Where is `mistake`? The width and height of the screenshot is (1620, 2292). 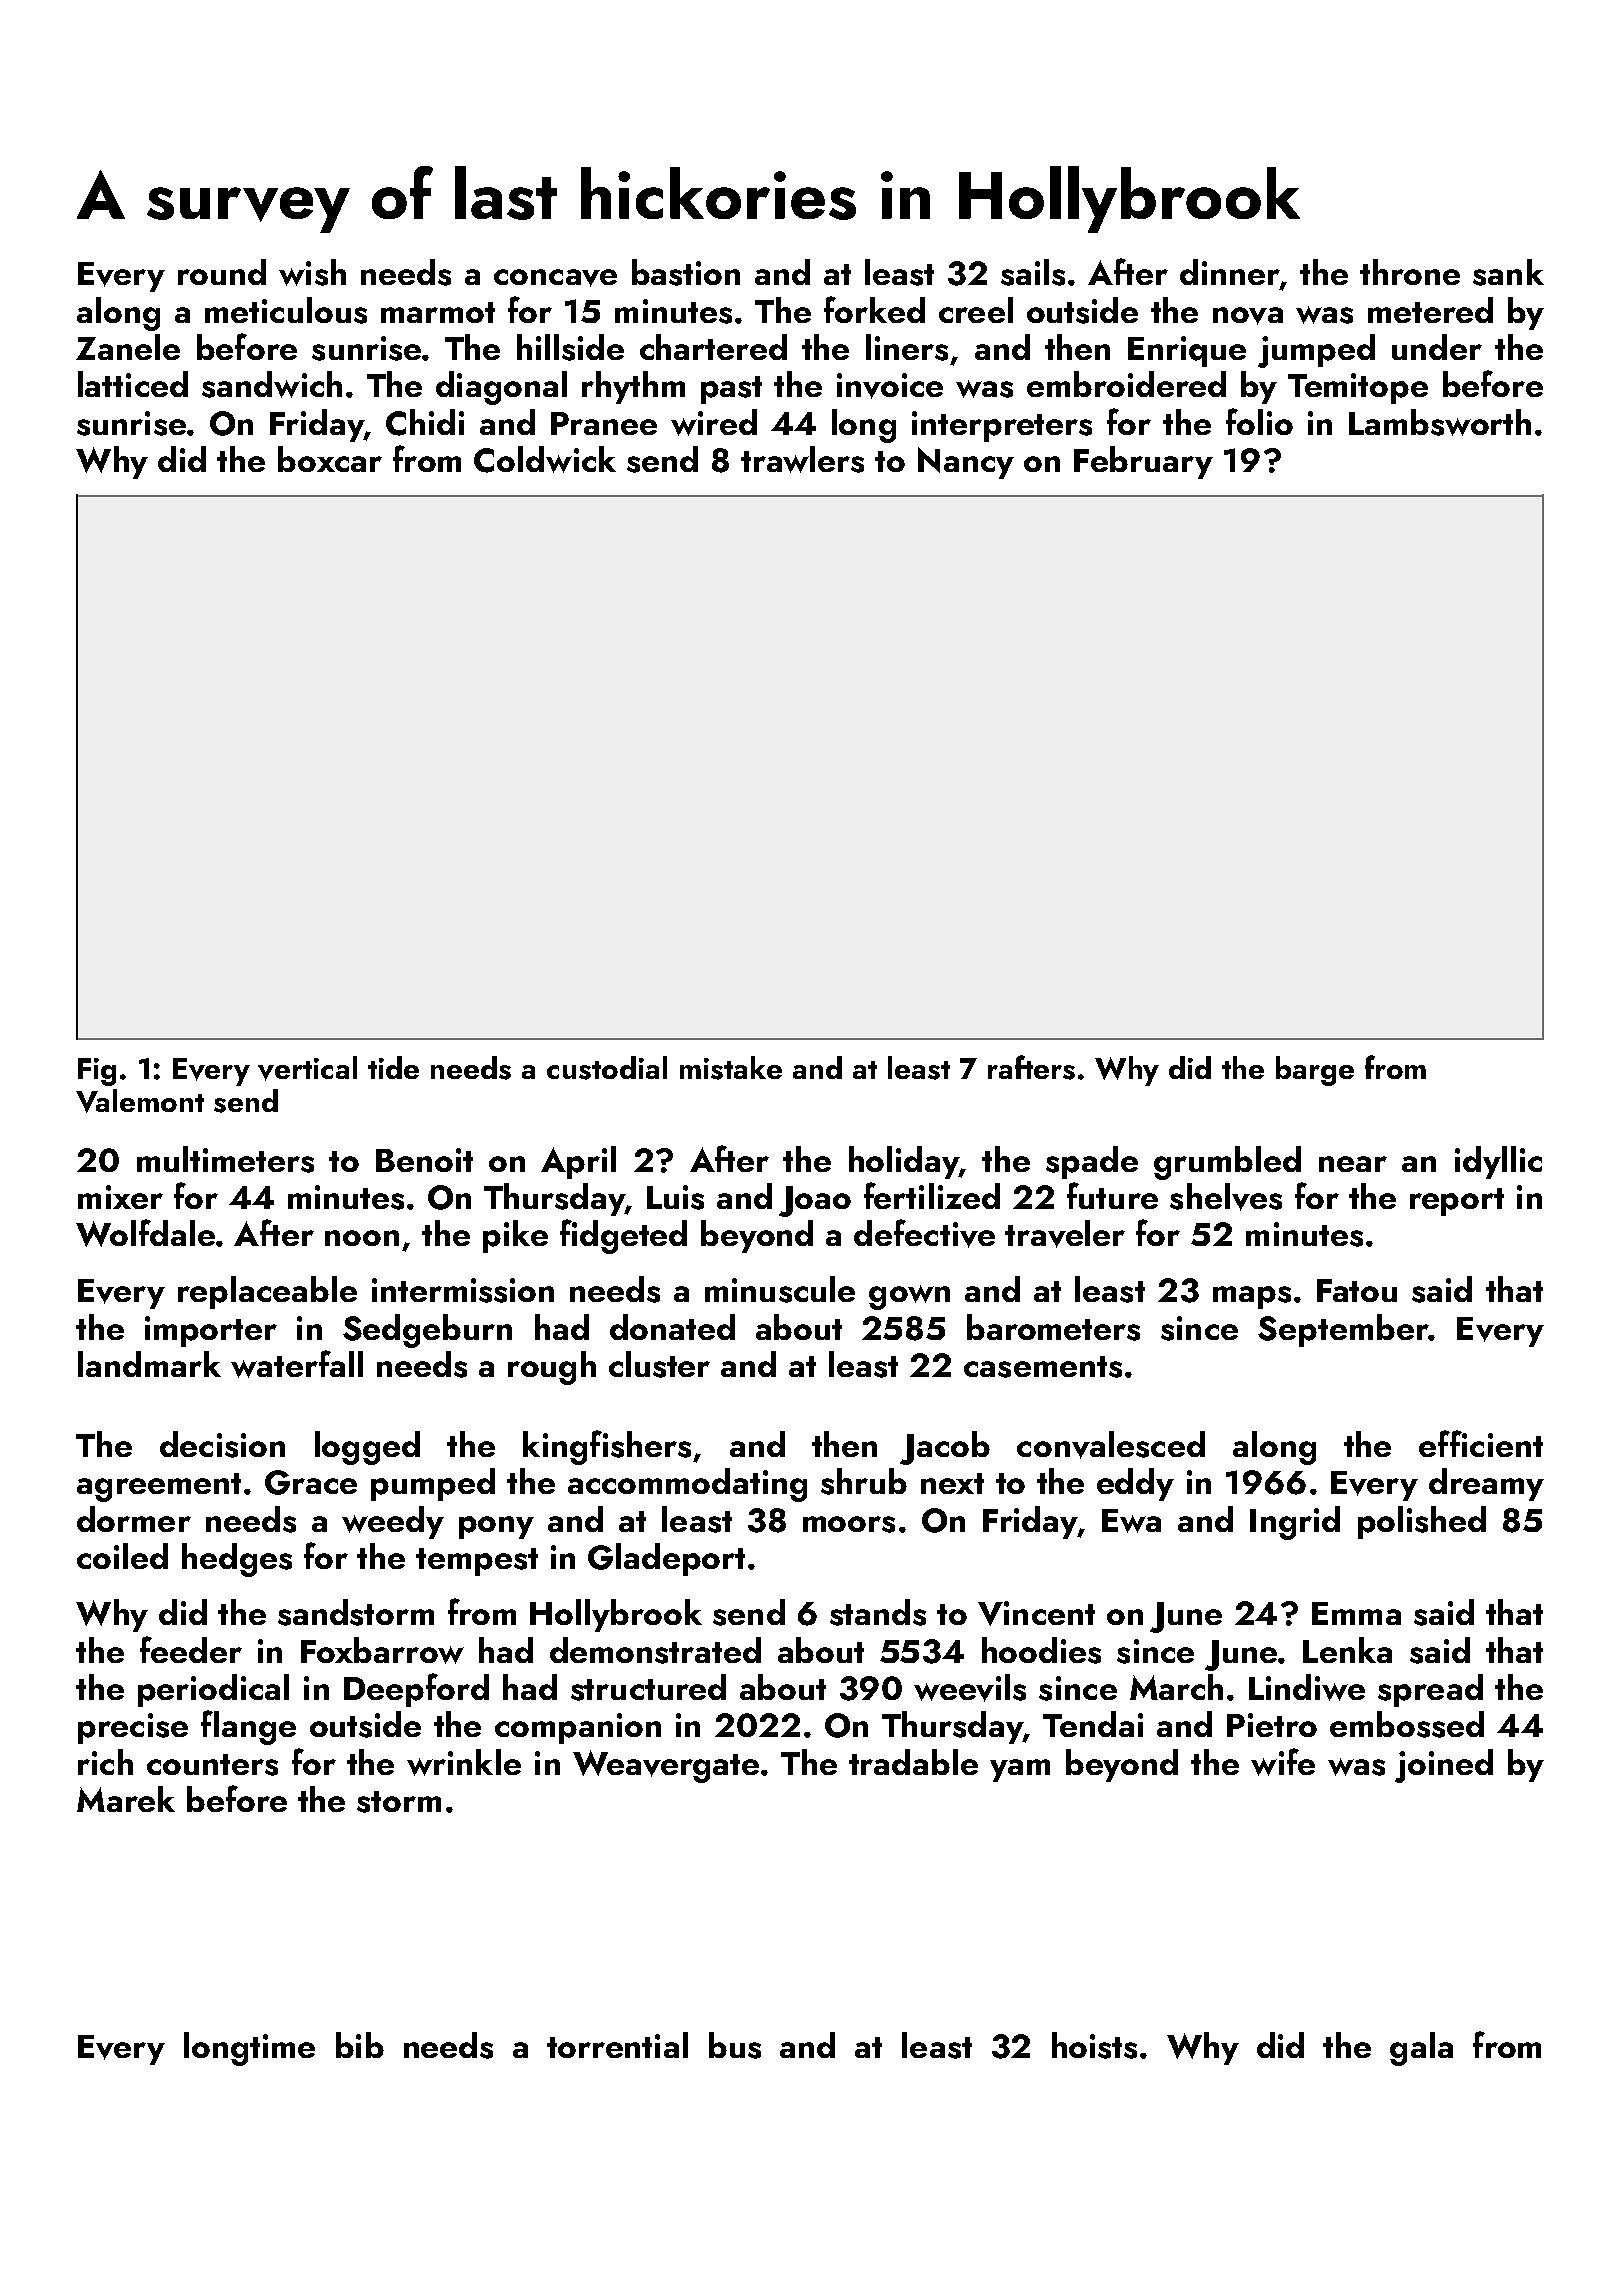
mistake is located at coordinates (731, 1068).
